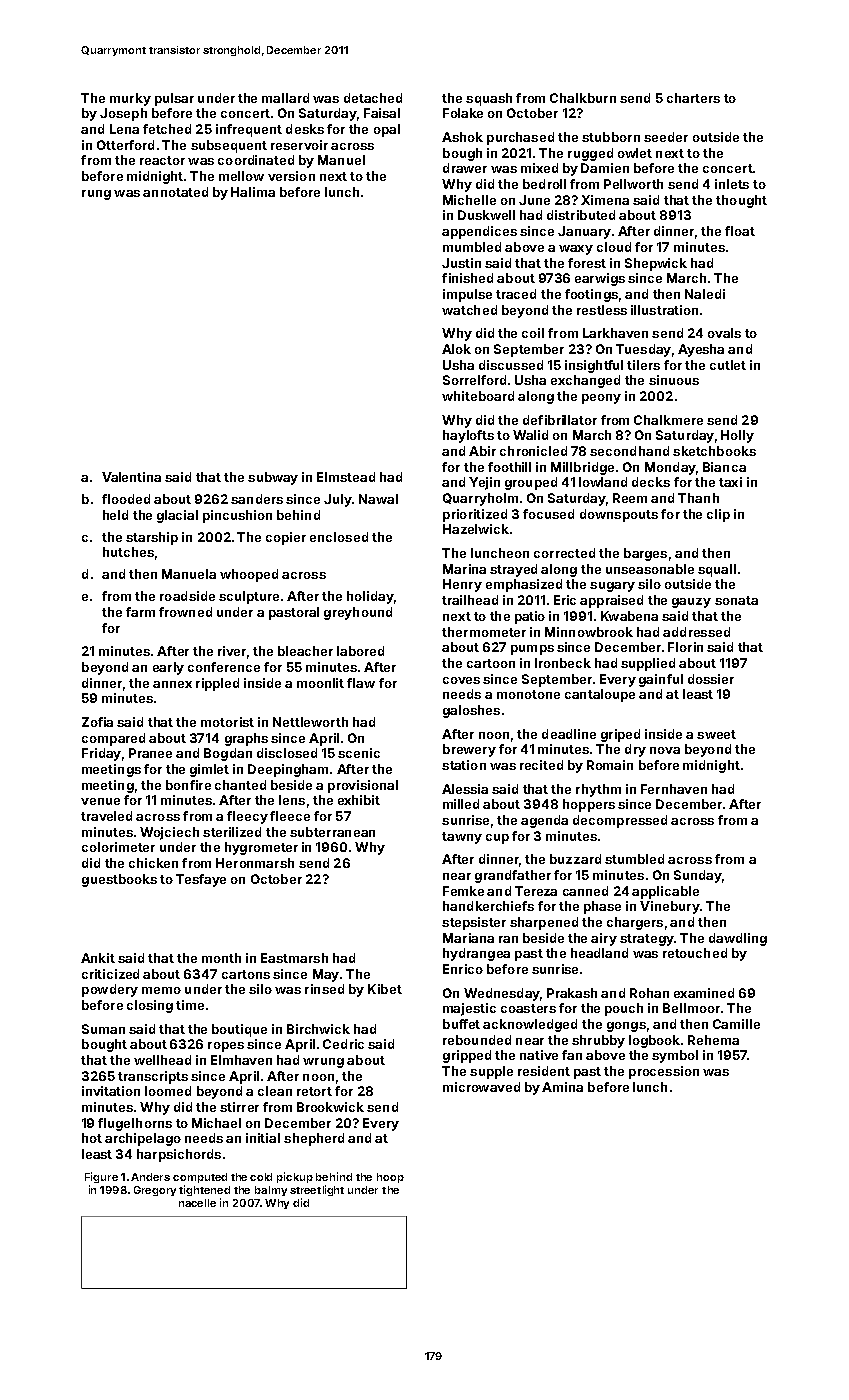  What do you see at coordinates (387, 130) in the screenshot?
I see `opal` at bounding box center [387, 130].
